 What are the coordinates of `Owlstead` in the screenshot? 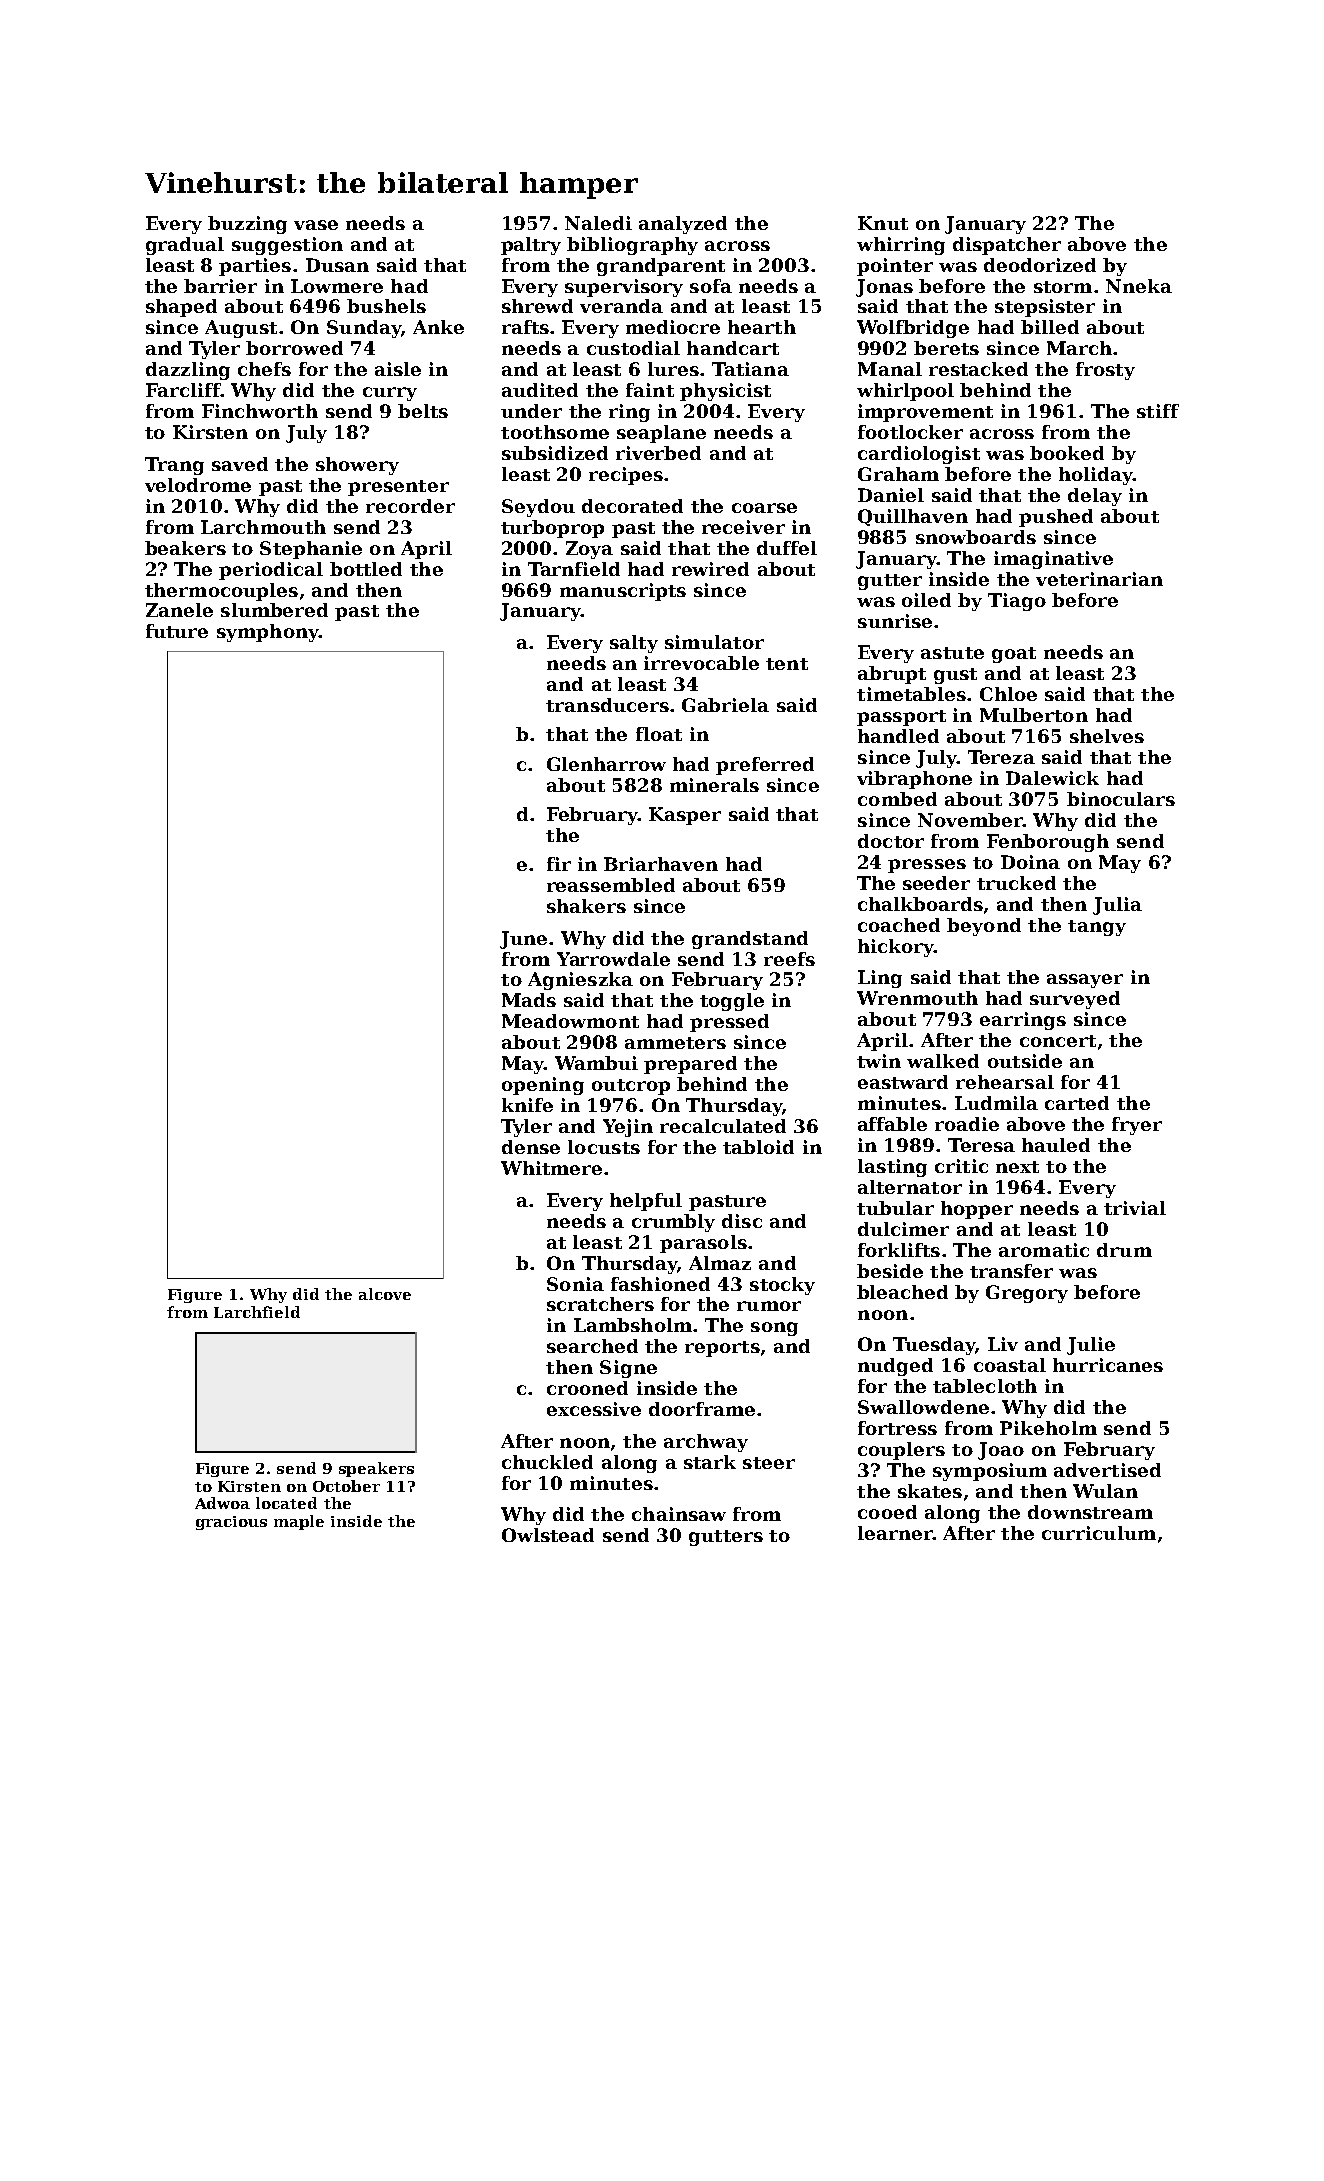 It's located at (548, 1535).
